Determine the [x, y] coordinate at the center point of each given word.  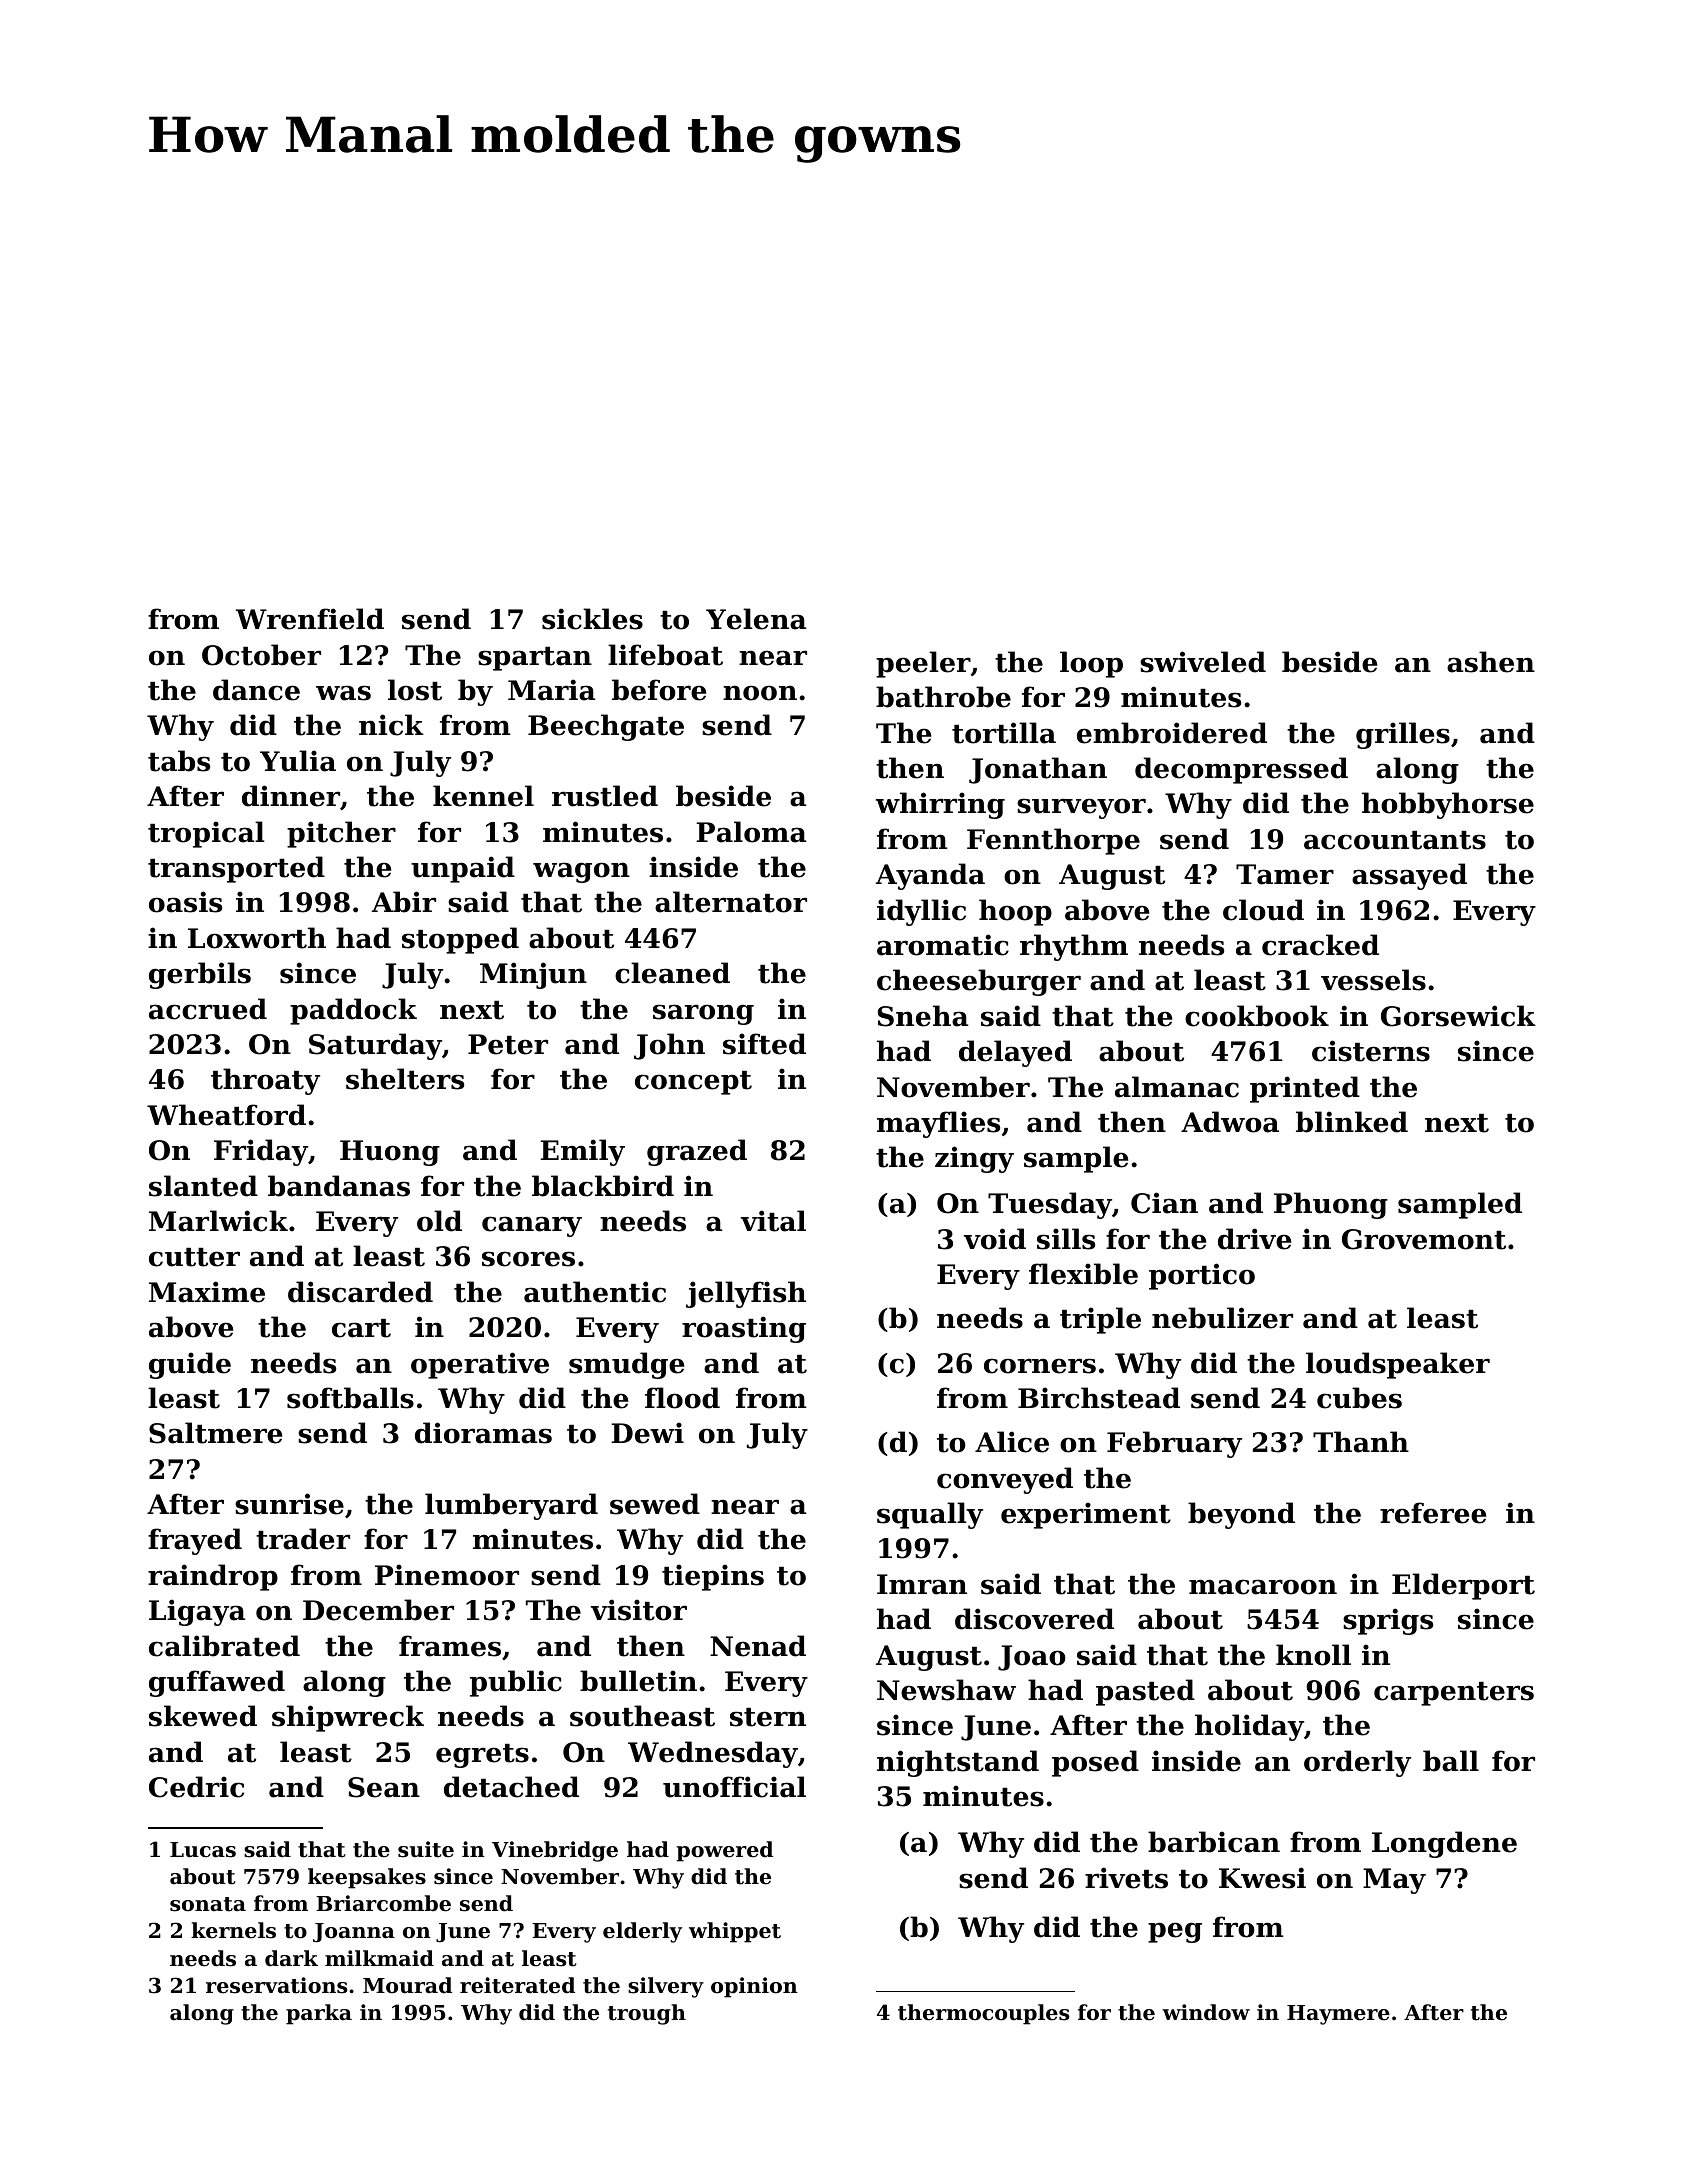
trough [647, 2014]
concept [693, 1083]
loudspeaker [1398, 1365]
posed [1095, 1763]
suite [426, 1849]
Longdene [1444, 1844]
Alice [1012, 1442]
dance [256, 690]
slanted [203, 1186]
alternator [731, 902]
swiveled [1203, 662]
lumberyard [511, 1506]
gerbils [200, 975]
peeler [923, 664]
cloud [1263, 910]
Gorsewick [1458, 1016]
